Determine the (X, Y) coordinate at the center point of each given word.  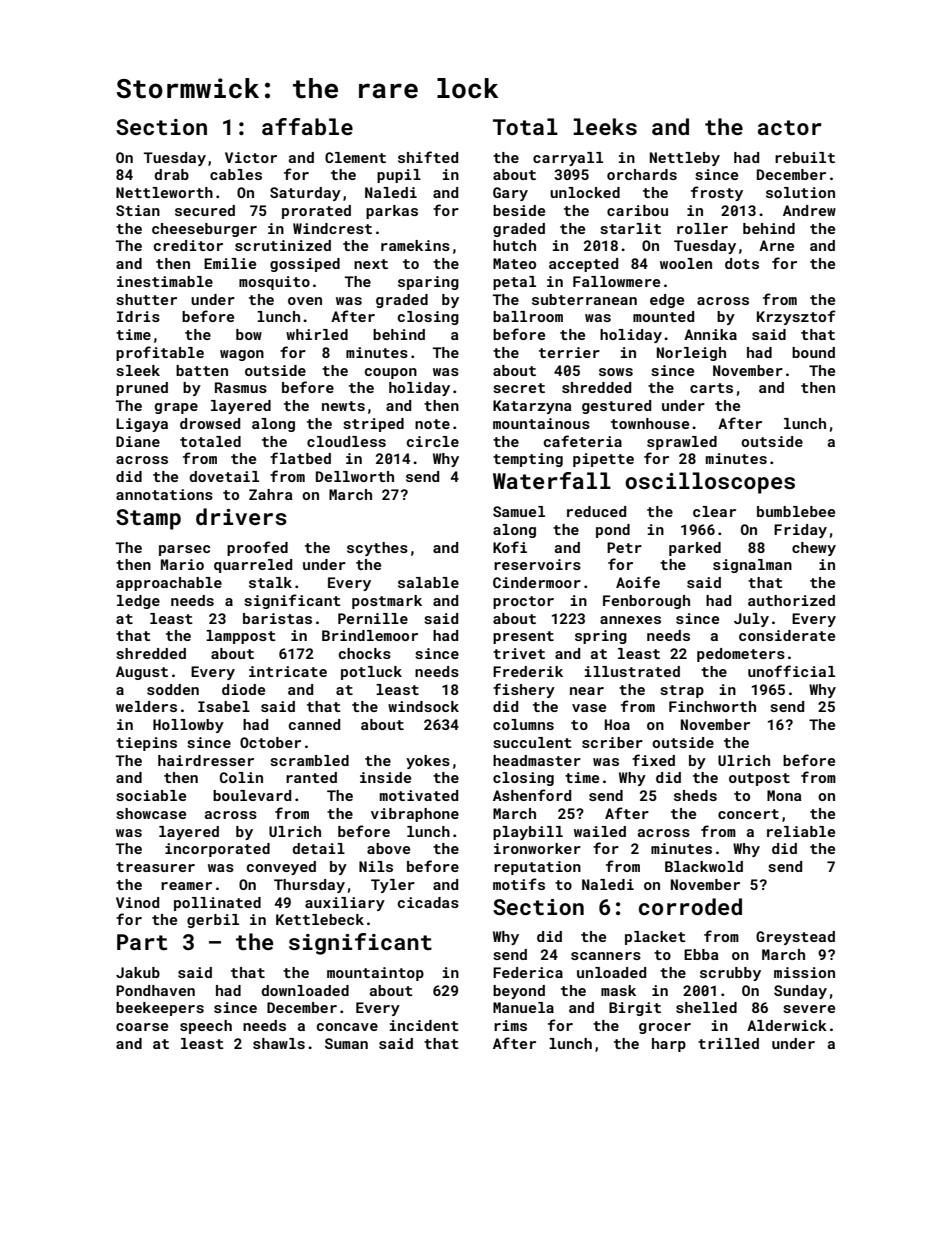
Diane (138, 441)
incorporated (217, 850)
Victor (251, 157)
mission (804, 972)
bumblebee (796, 511)
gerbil (213, 921)
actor (790, 127)
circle (433, 441)
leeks (605, 126)
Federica (528, 972)
